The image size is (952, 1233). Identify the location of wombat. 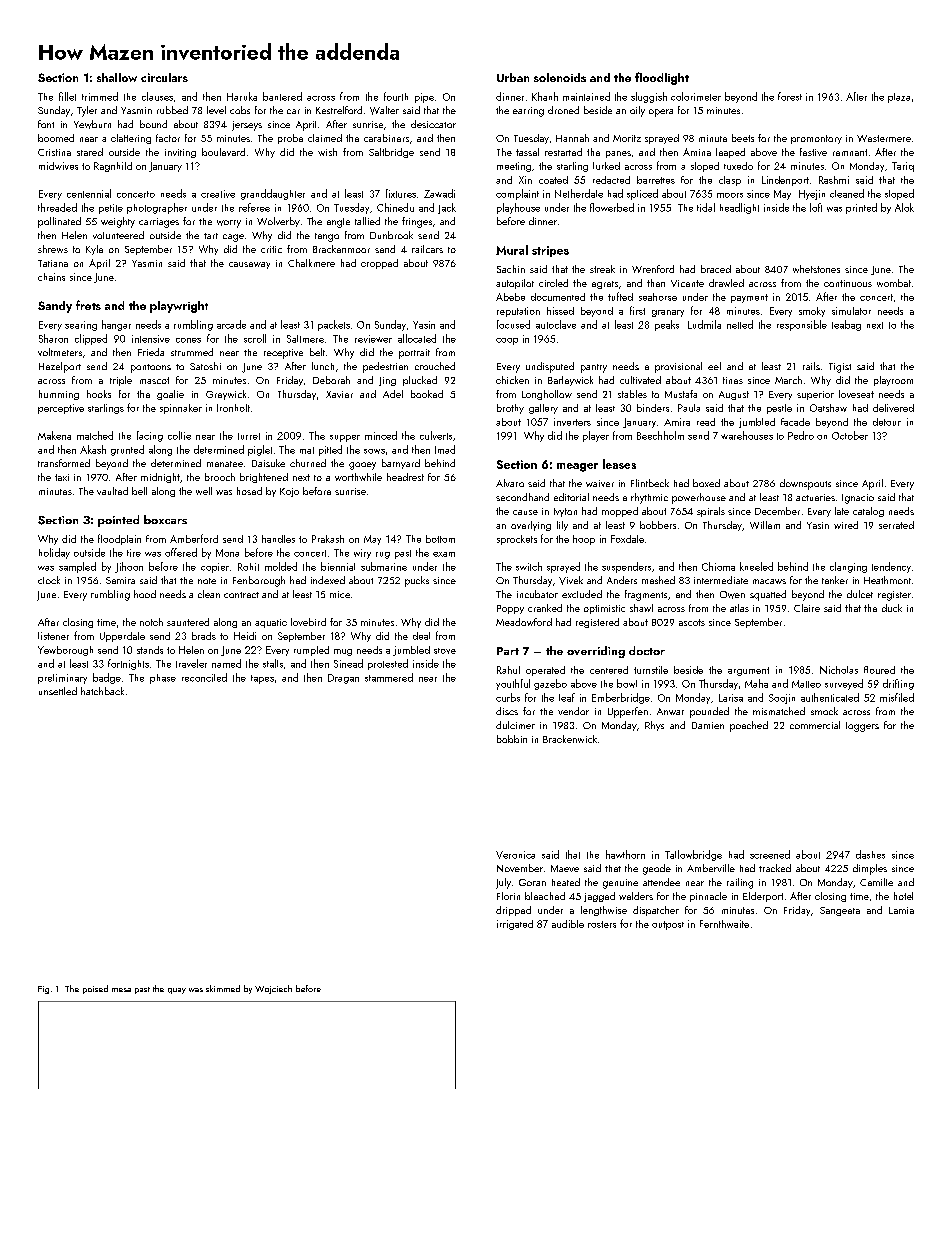
(894, 283).
